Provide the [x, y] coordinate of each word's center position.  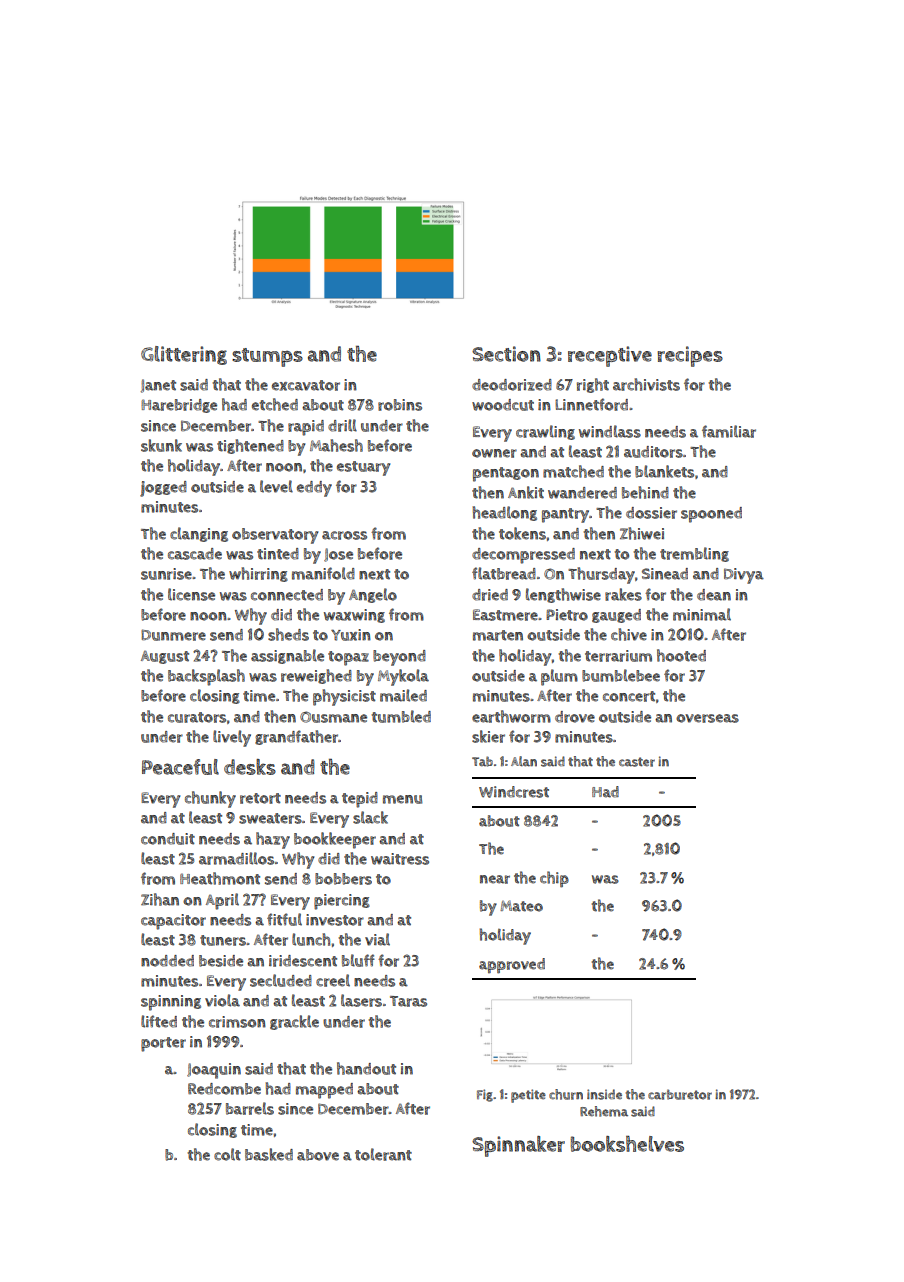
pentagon [506, 474]
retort [260, 798]
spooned [711, 515]
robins [400, 405]
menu [402, 799]
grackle [294, 1022]
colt [227, 1154]
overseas [707, 718]
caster [637, 762]
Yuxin [351, 635]
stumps [267, 357]
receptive [610, 356]
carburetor [680, 1094]
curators [197, 717]
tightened [250, 446]
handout [366, 1068]
